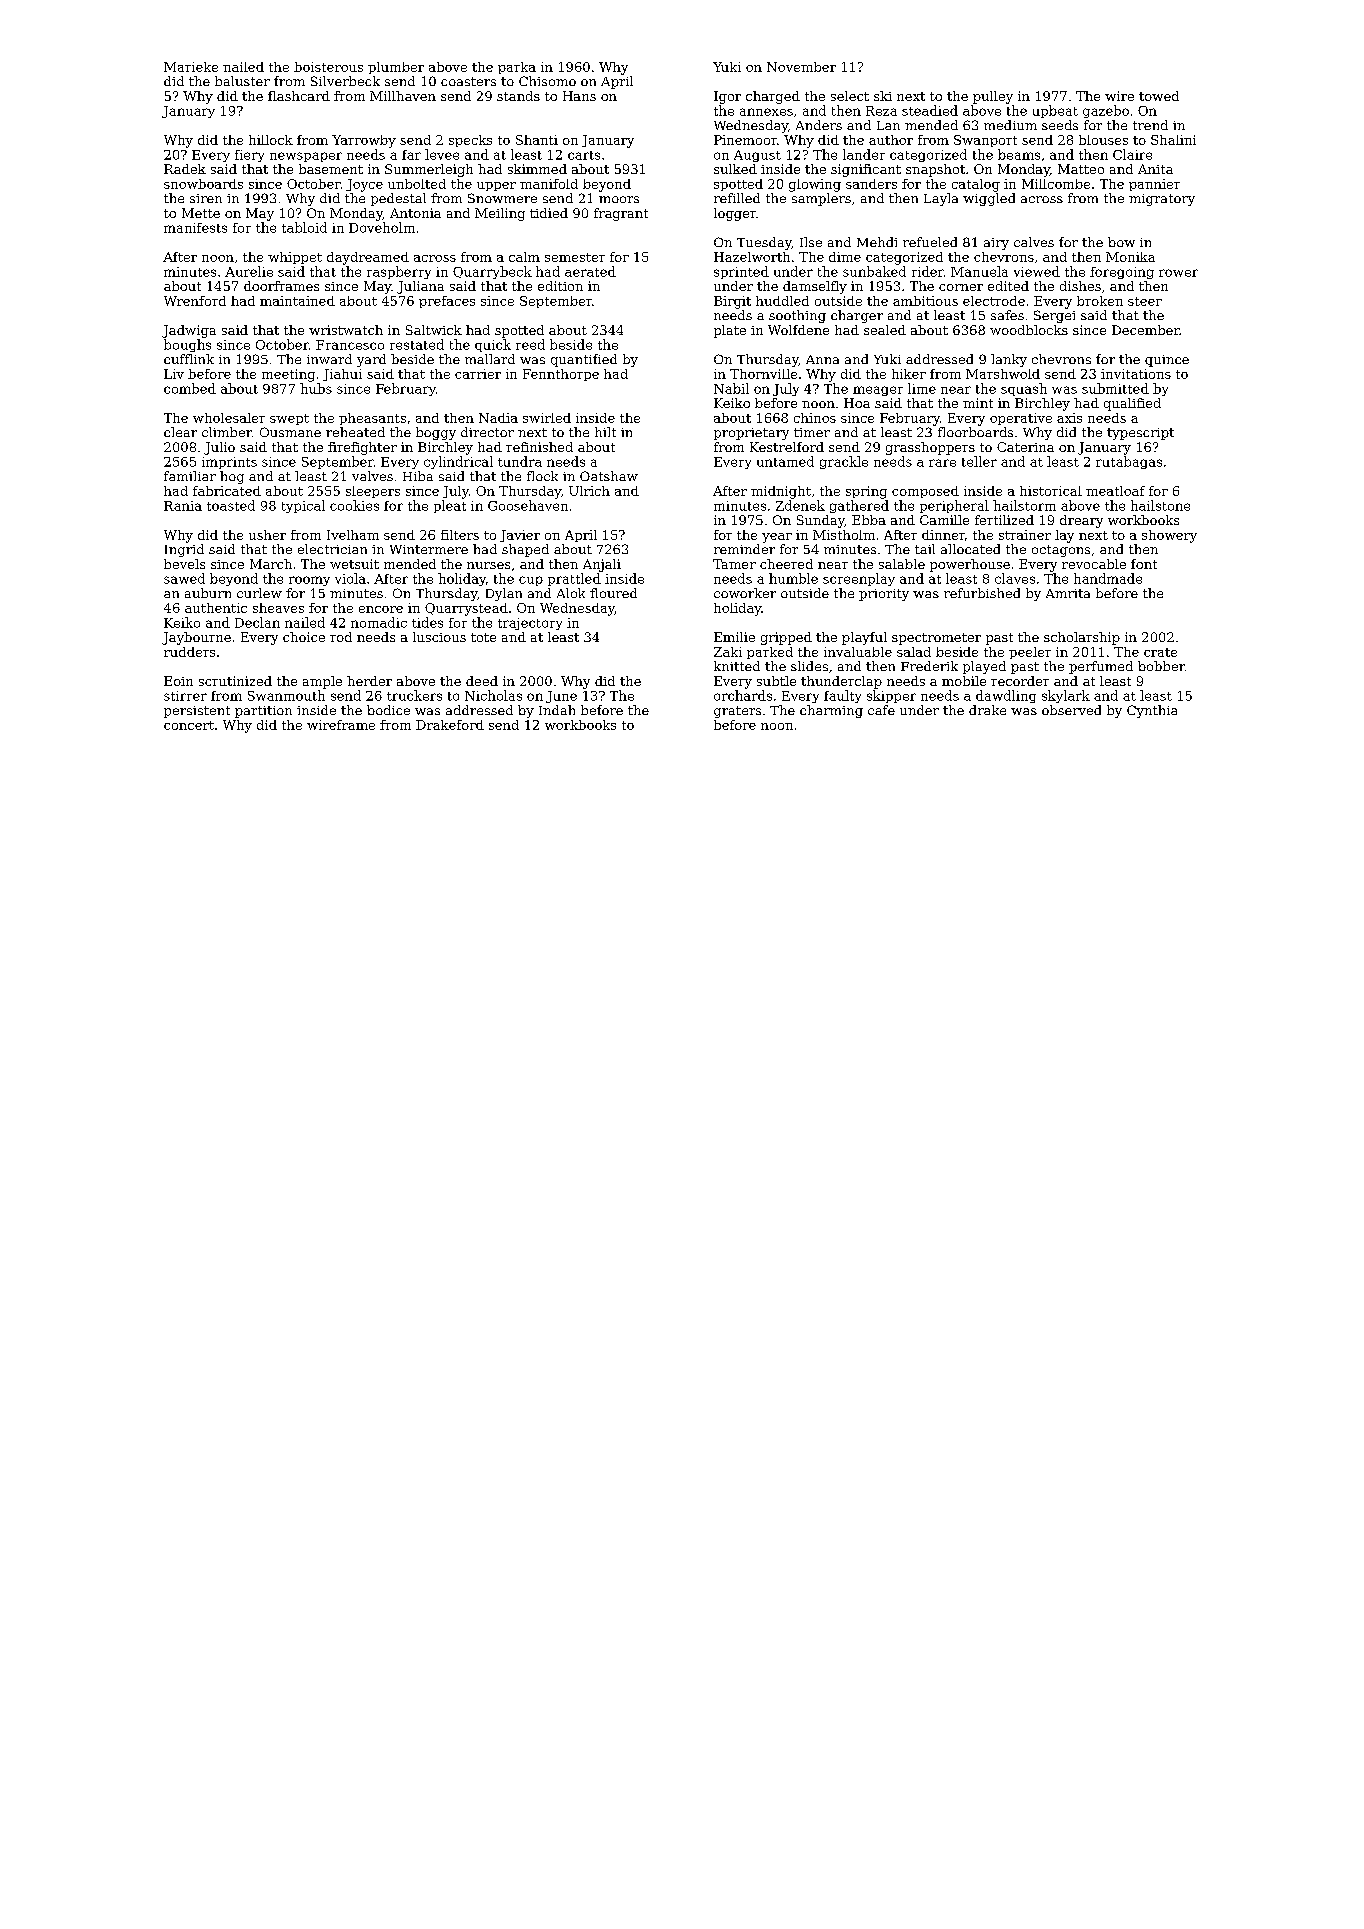 Image resolution: width=1364 pixels, height=1929 pixels. Describe the element at coordinates (362, 448) in the screenshot. I see `firefighter` at that location.
